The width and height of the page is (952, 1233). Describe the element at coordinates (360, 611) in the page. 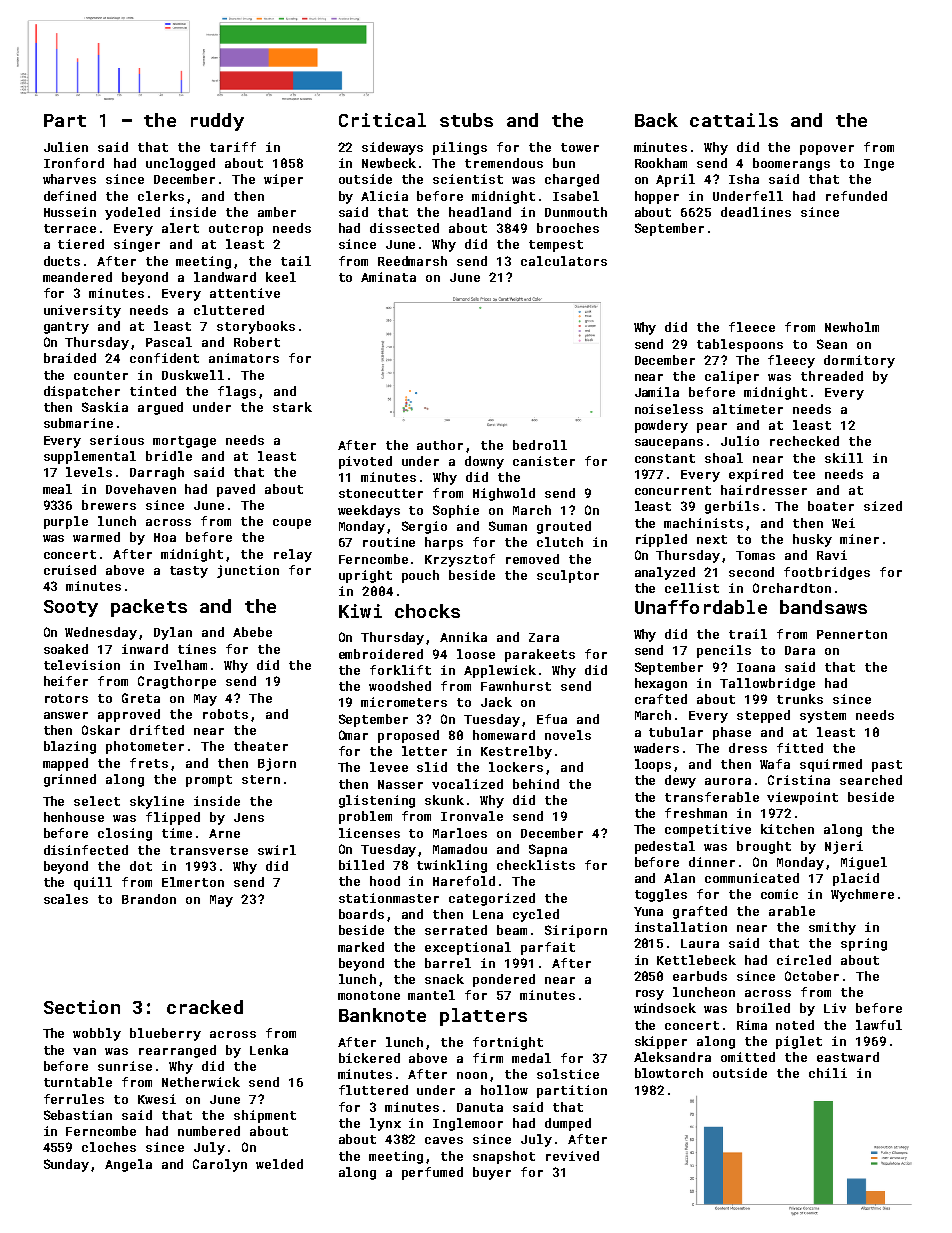

I see `Kiwi` at that location.
